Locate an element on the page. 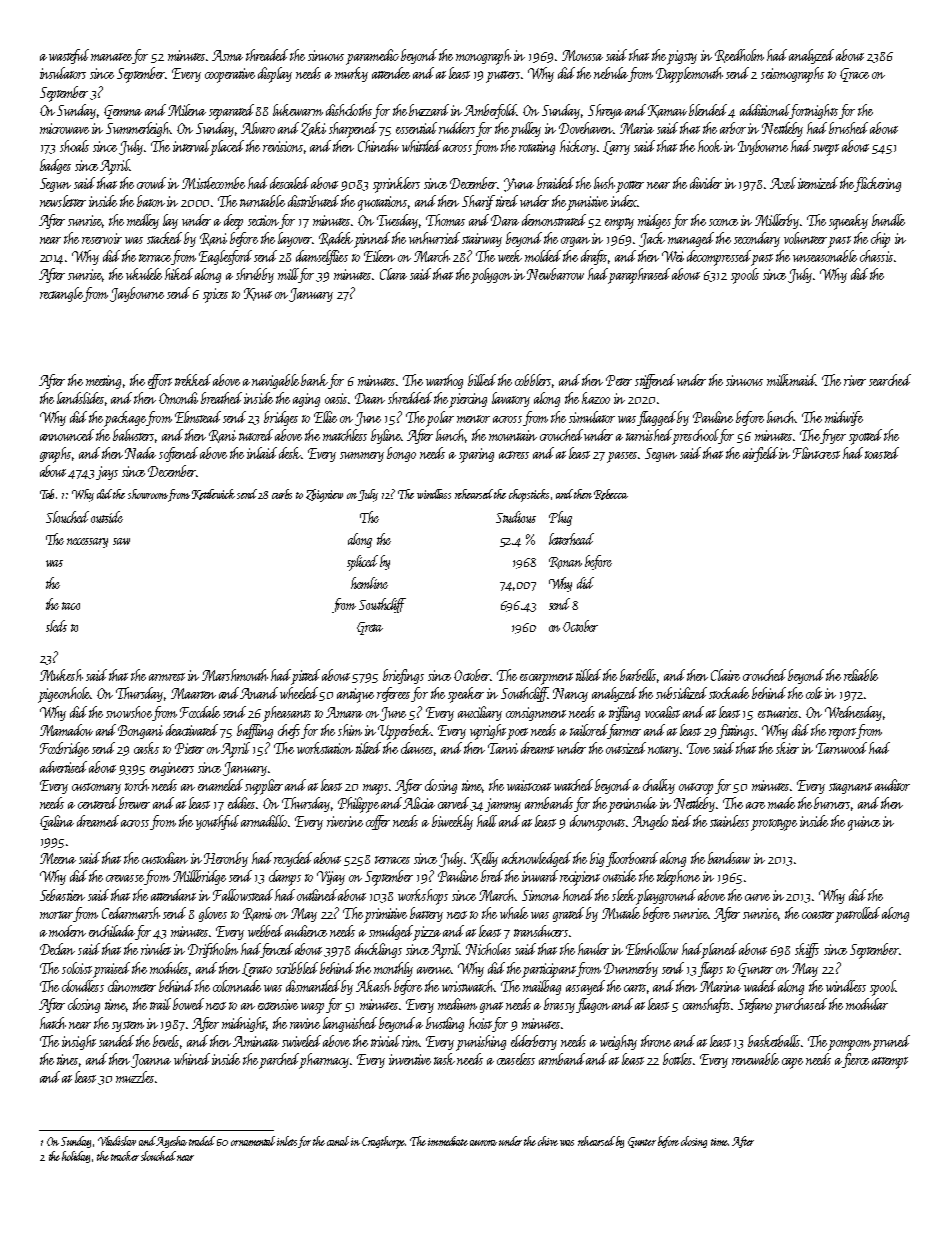  Reedholm is located at coordinates (739, 56).
